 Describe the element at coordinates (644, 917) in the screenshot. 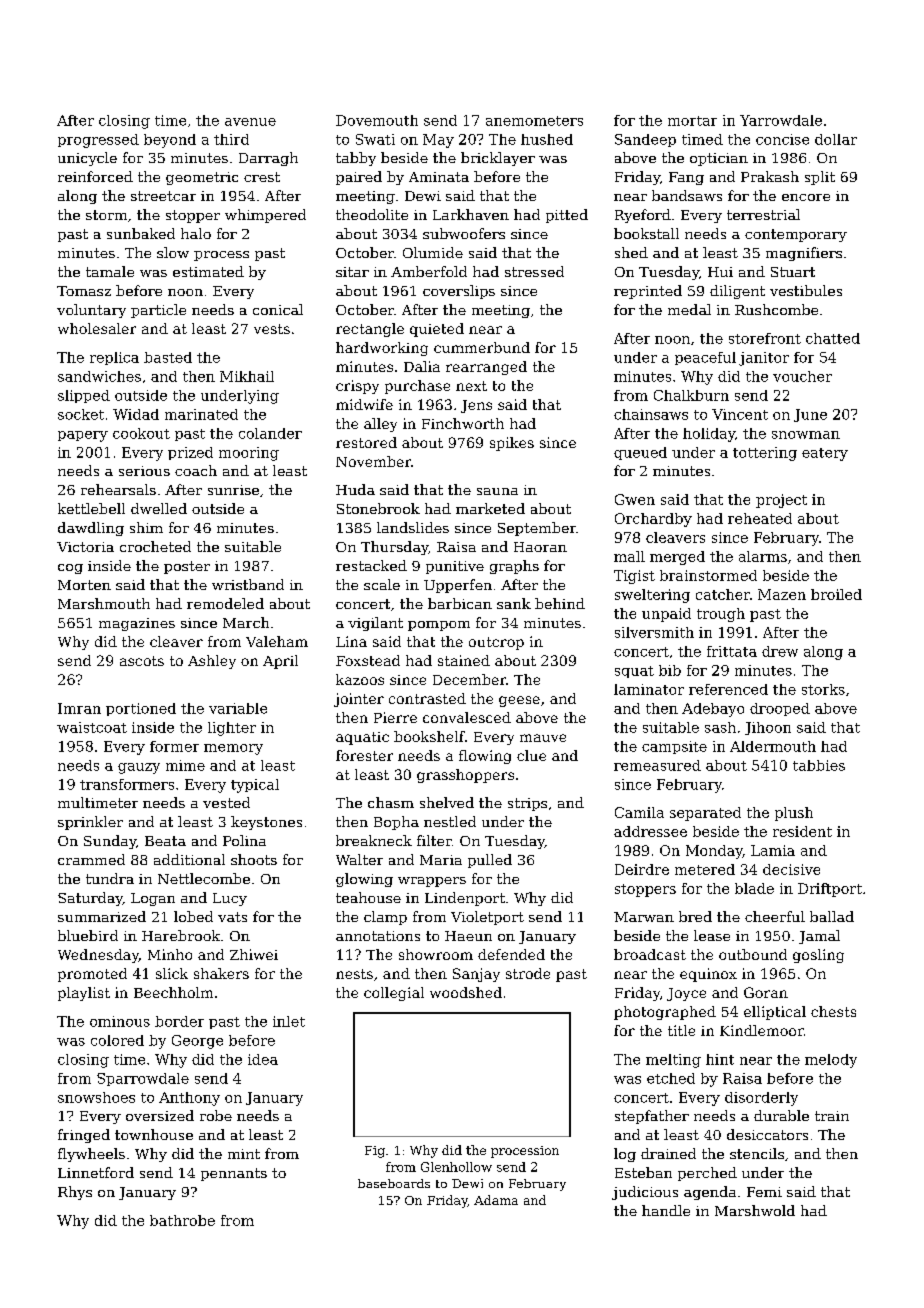

I see `Marwan` at that location.
